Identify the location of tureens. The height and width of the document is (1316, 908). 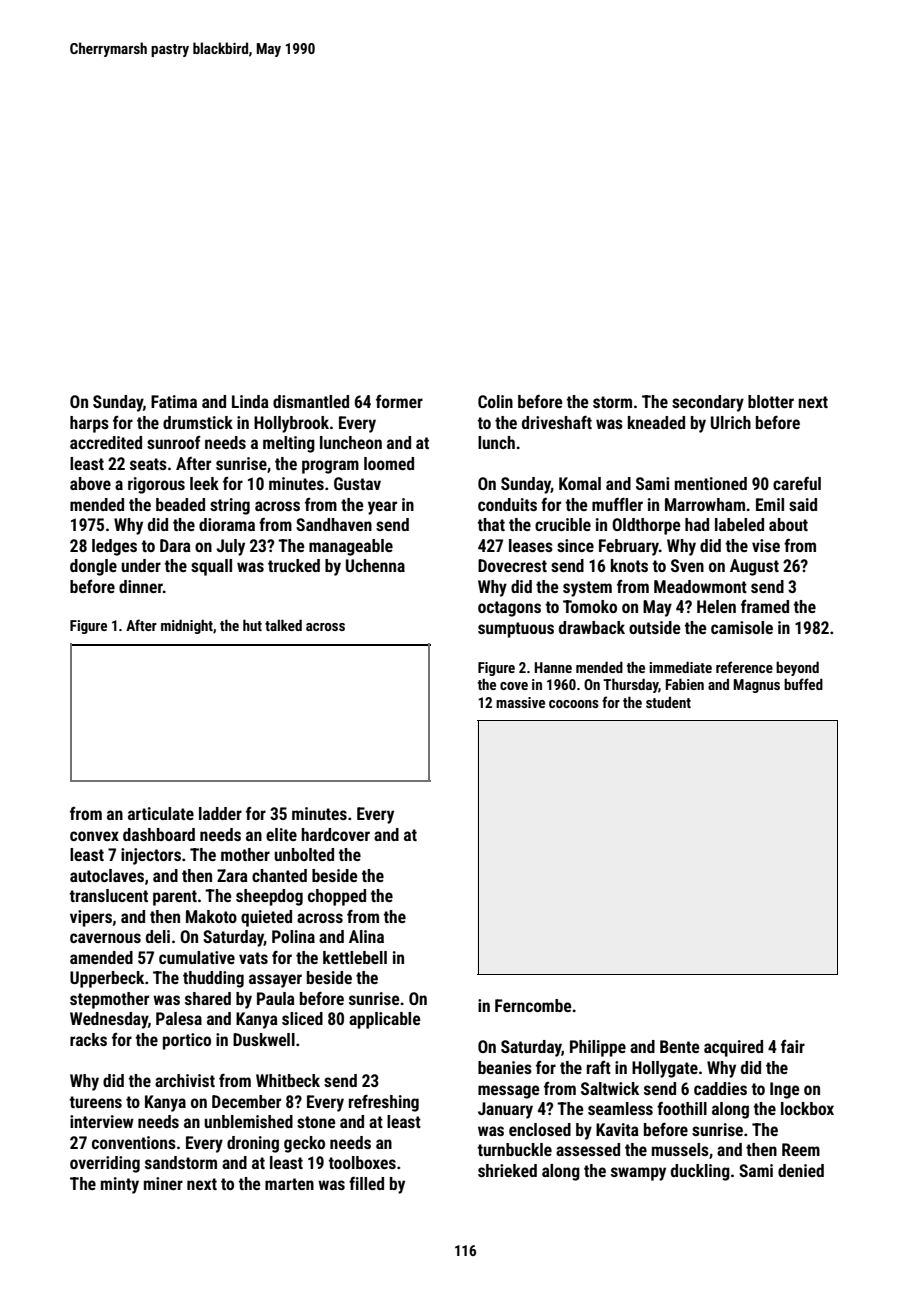
(96, 1102).
